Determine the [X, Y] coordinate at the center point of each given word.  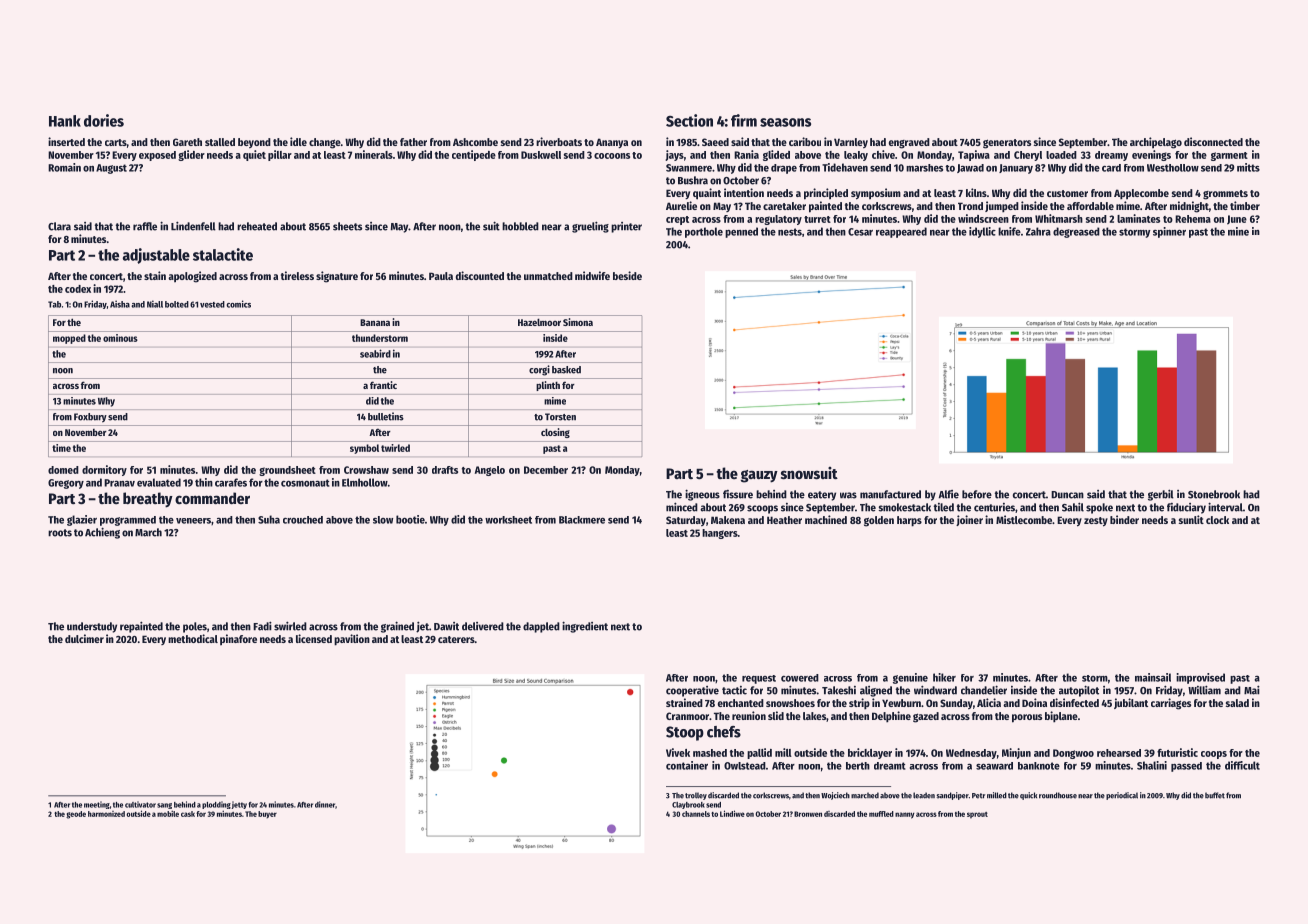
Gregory [66, 484]
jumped [1002, 206]
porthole [704, 232]
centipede [474, 155]
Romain [64, 167]
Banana [375, 322]
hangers [720, 534]
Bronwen [808, 814]
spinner [1169, 232]
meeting [97, 805]
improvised [1200, 678]
